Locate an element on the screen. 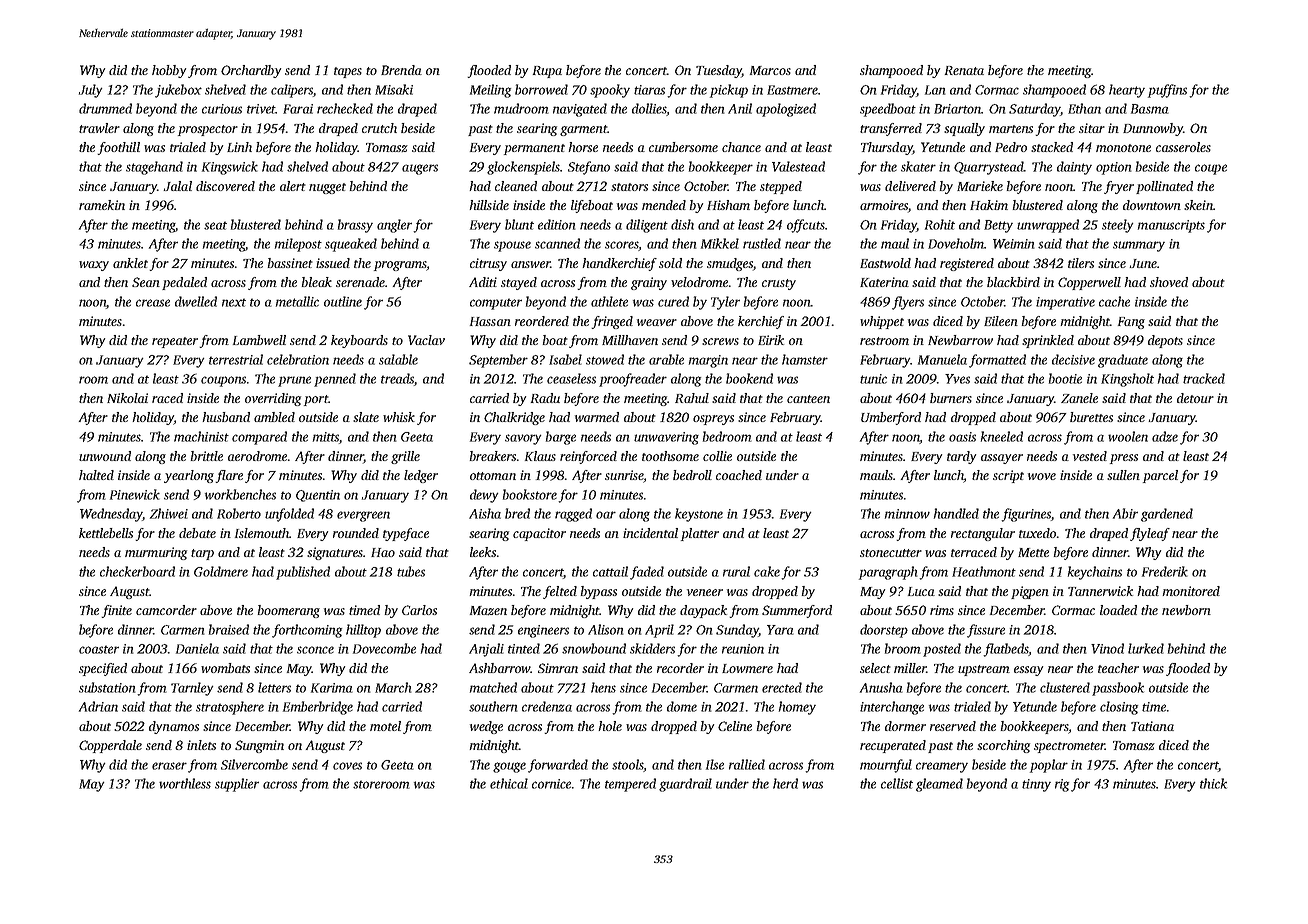 Image resolution: width=1308 pixels, height=924 pixels. dwelled is located at coordinates (196, 301).
